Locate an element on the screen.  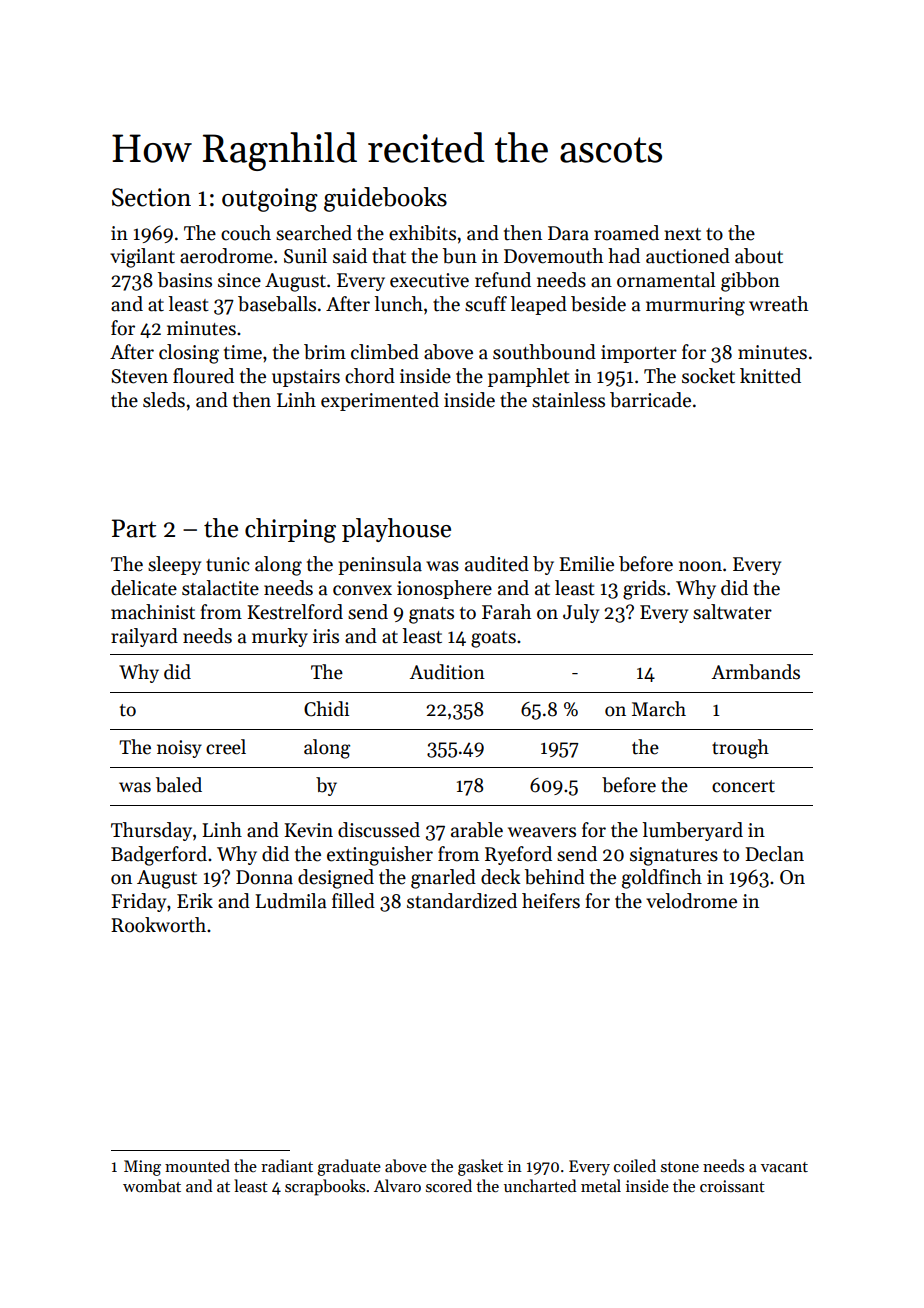
stone is located at coordinates (680, 1167).
